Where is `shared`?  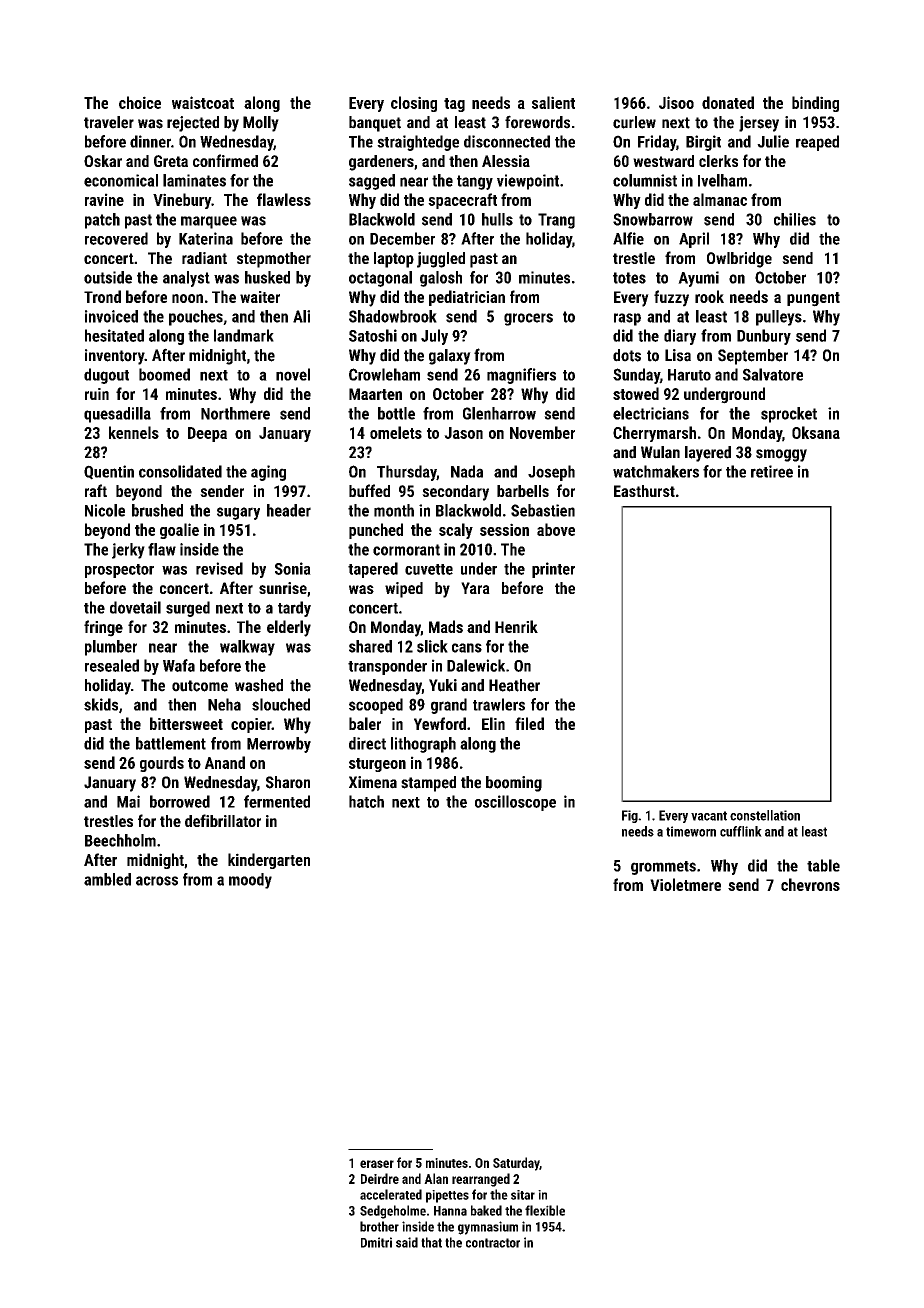
shared is located at coordinates (370, 646).
